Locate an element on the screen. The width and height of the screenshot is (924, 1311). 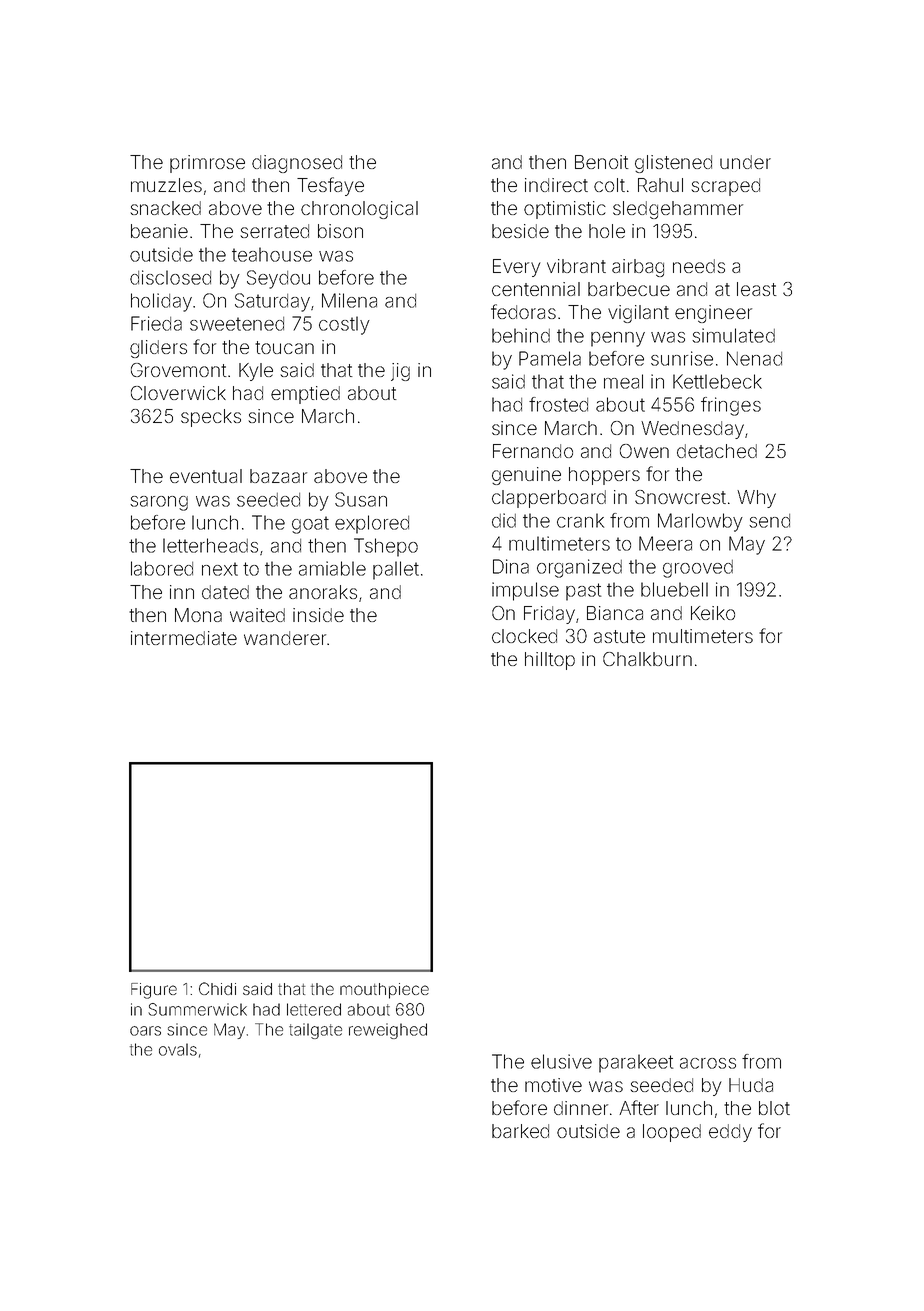
serrated is located at coordinates (274, 231).
